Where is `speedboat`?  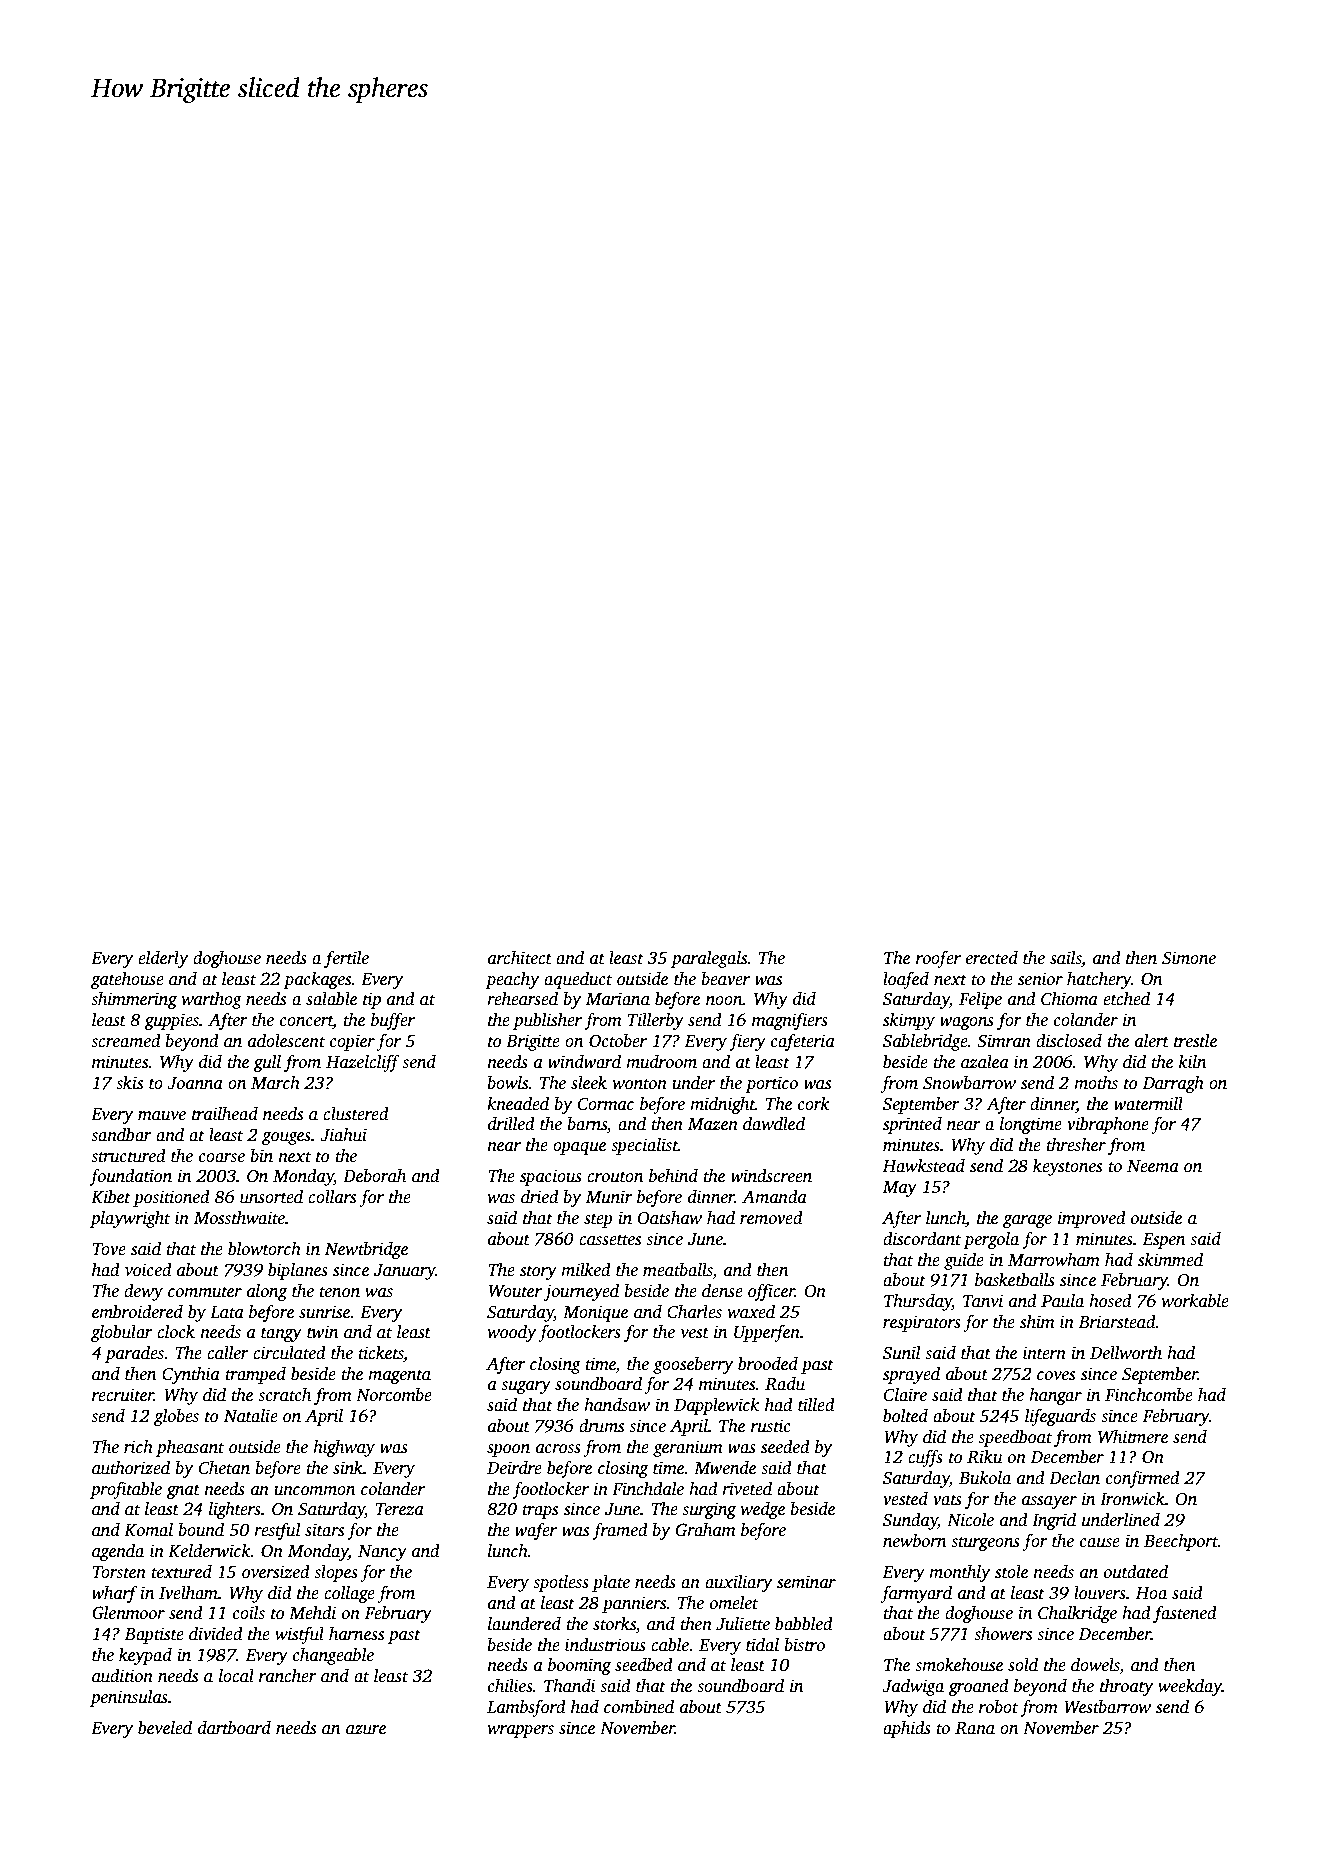 speedboat is located at coordinates (1015, 1438).
